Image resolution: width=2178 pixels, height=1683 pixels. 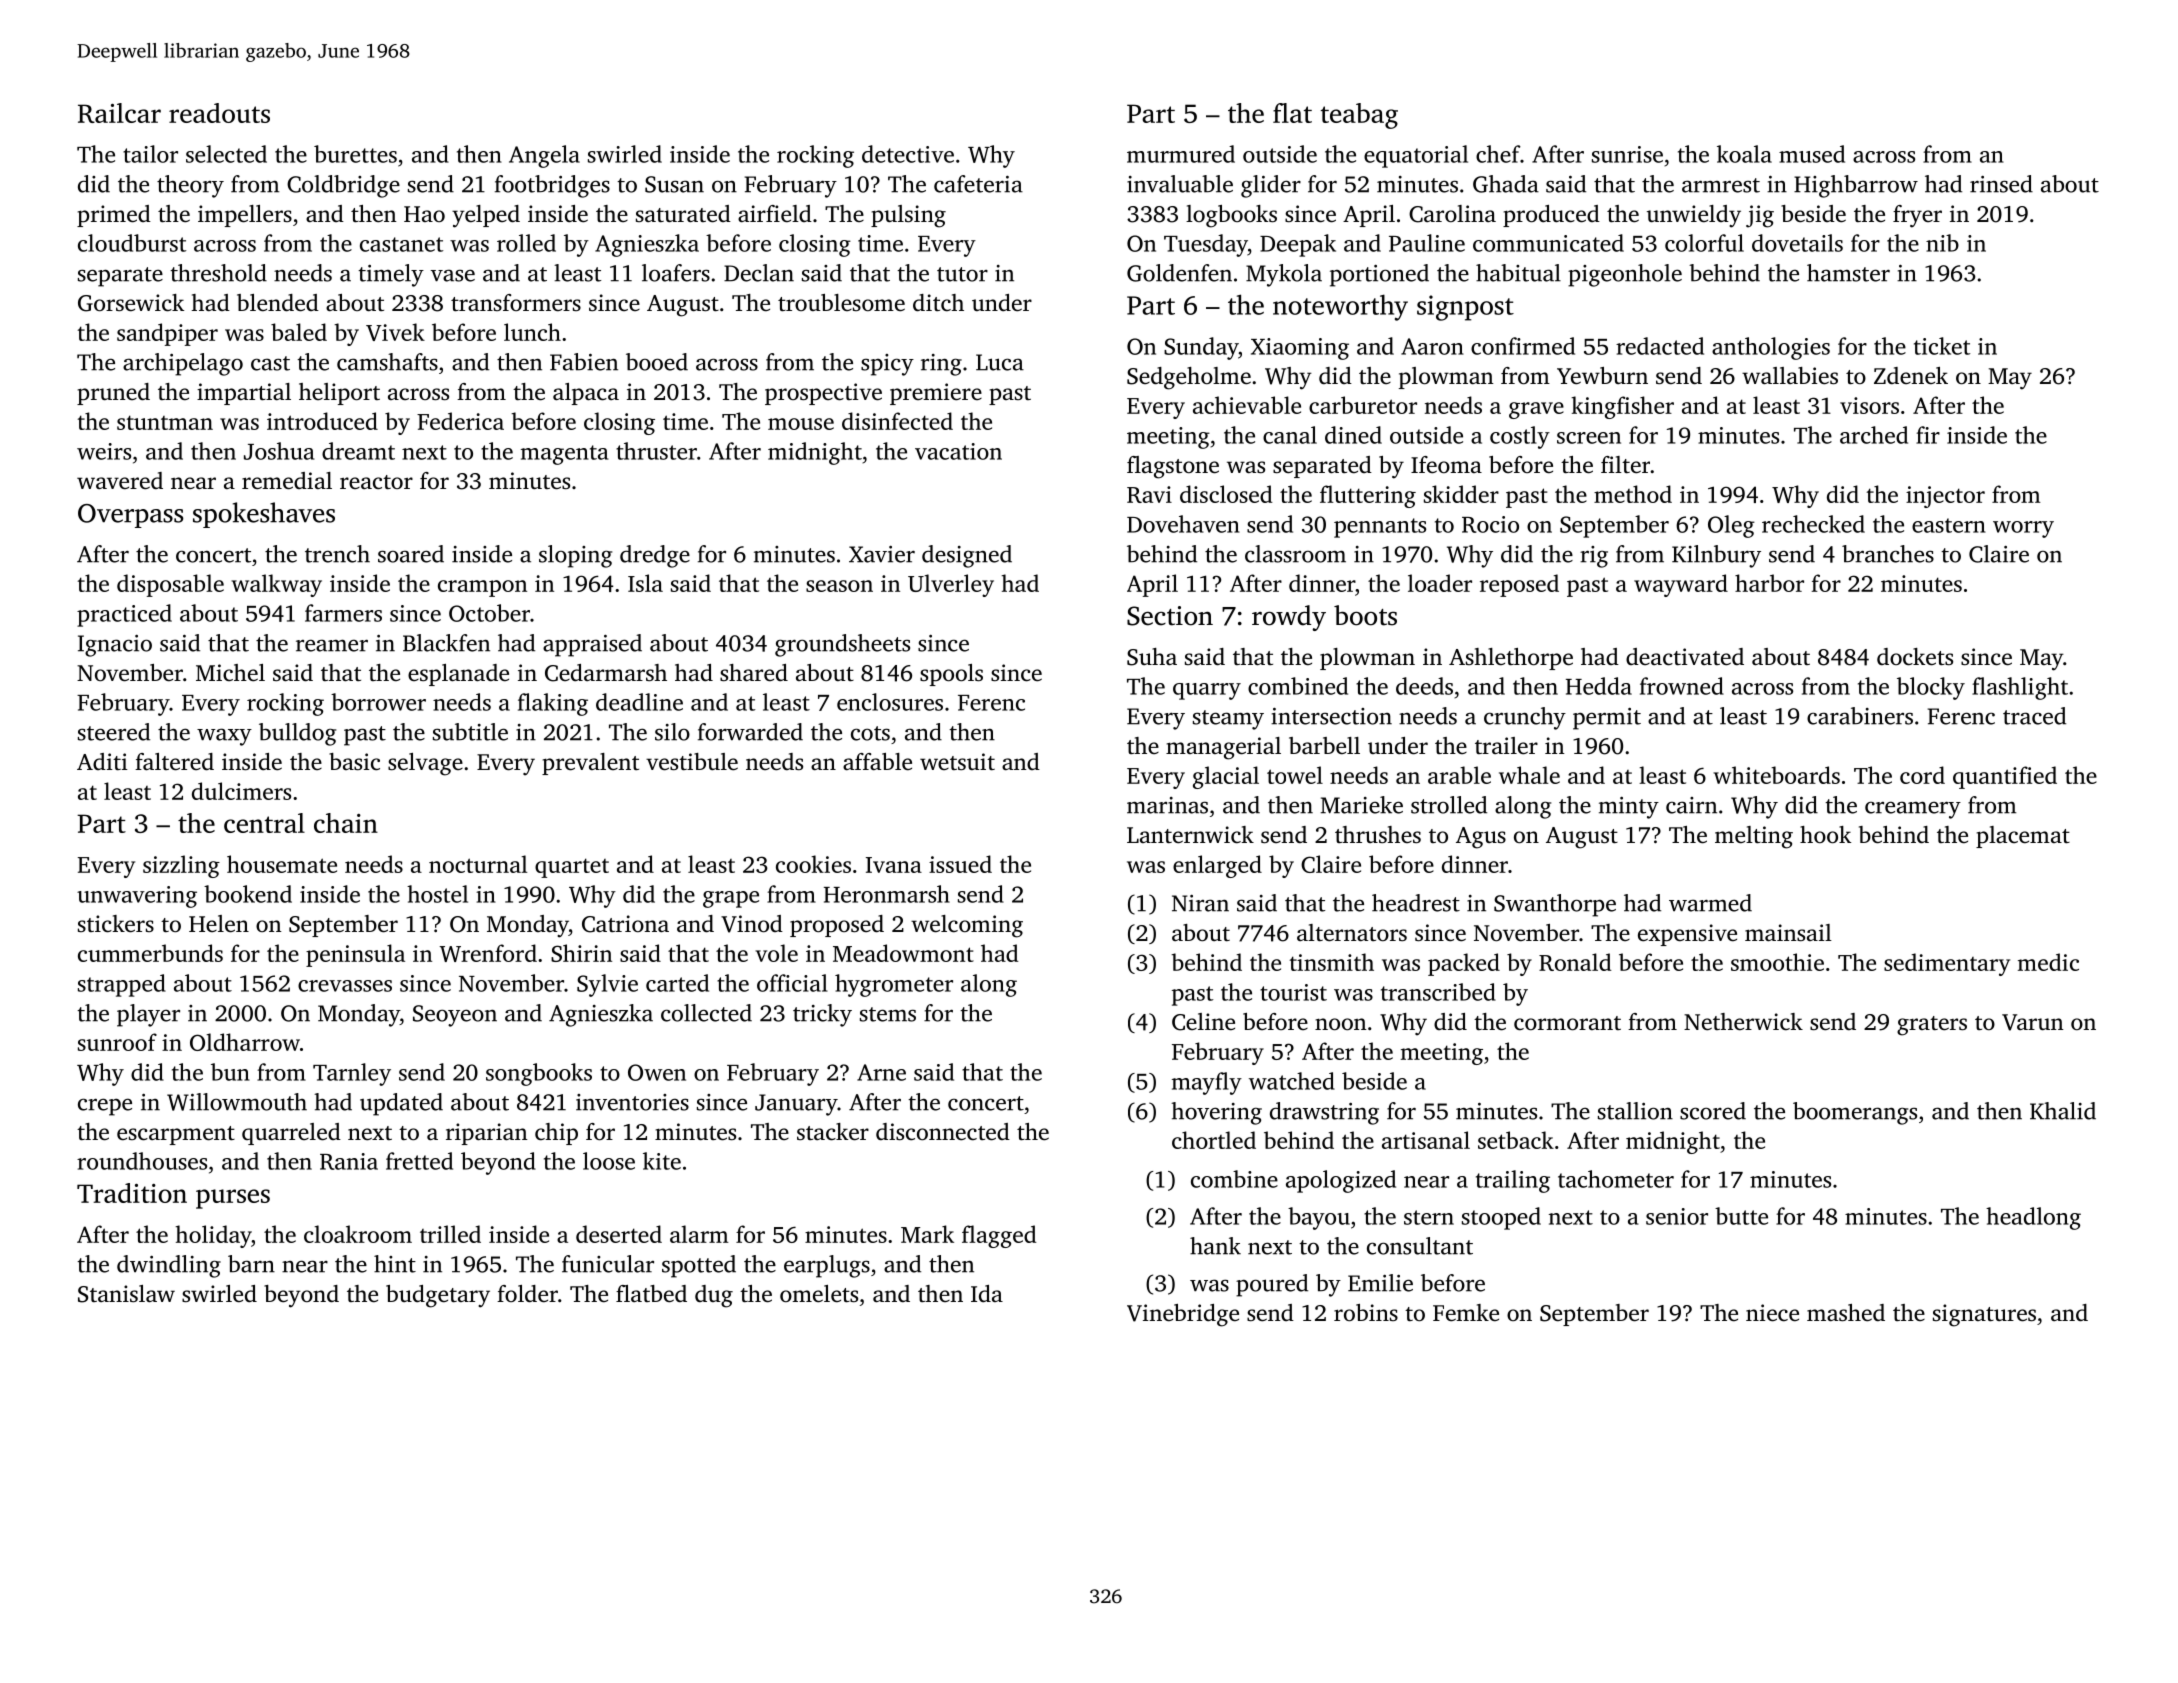 I want to click on Heronmarsh, so click(x=887, y=894).
